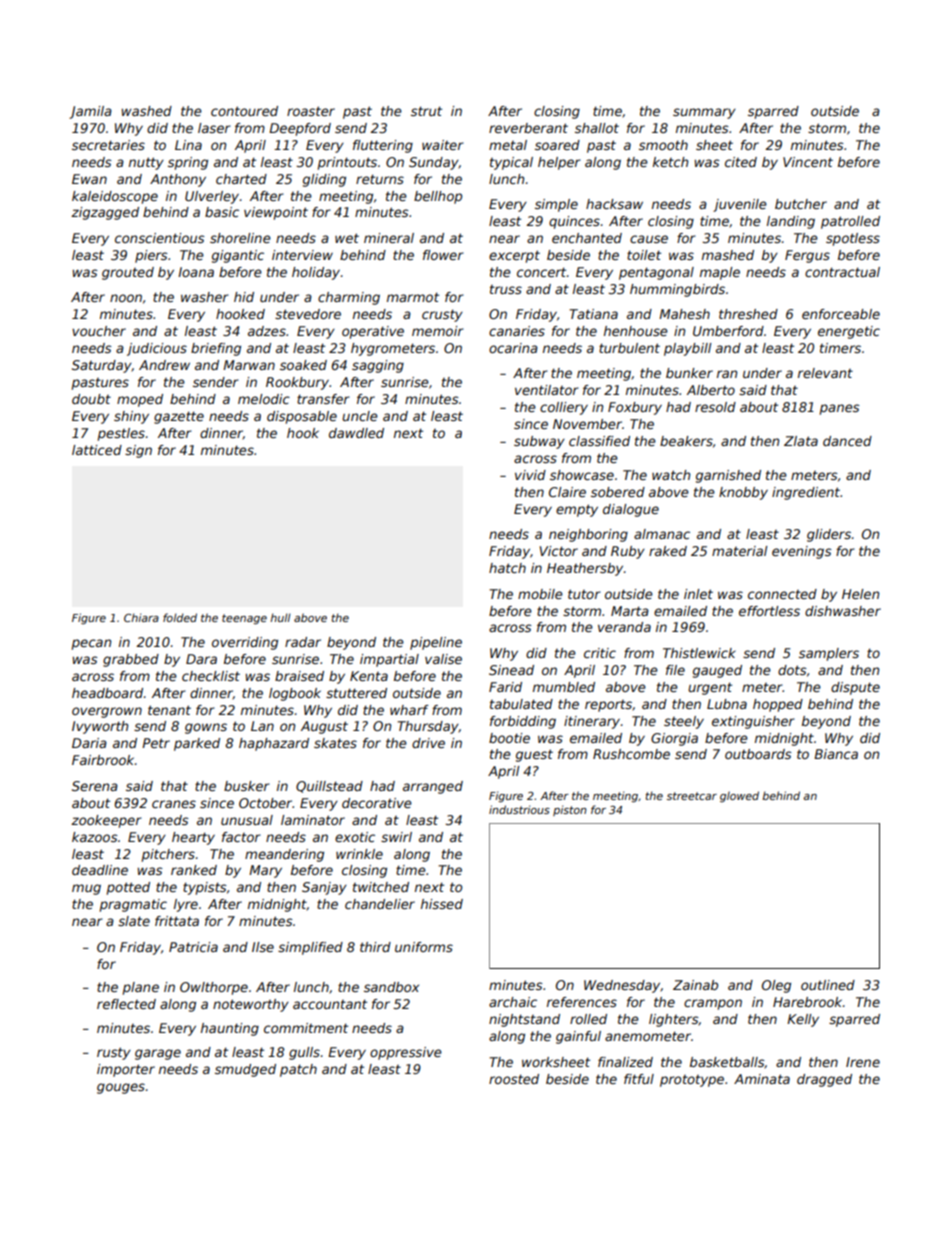 Image resolution: width=952 pixels, height=1233 pixels. What do you see at coordinates (97, 450) in the page?
I see `latticed` at bounding box center [97, 450].
